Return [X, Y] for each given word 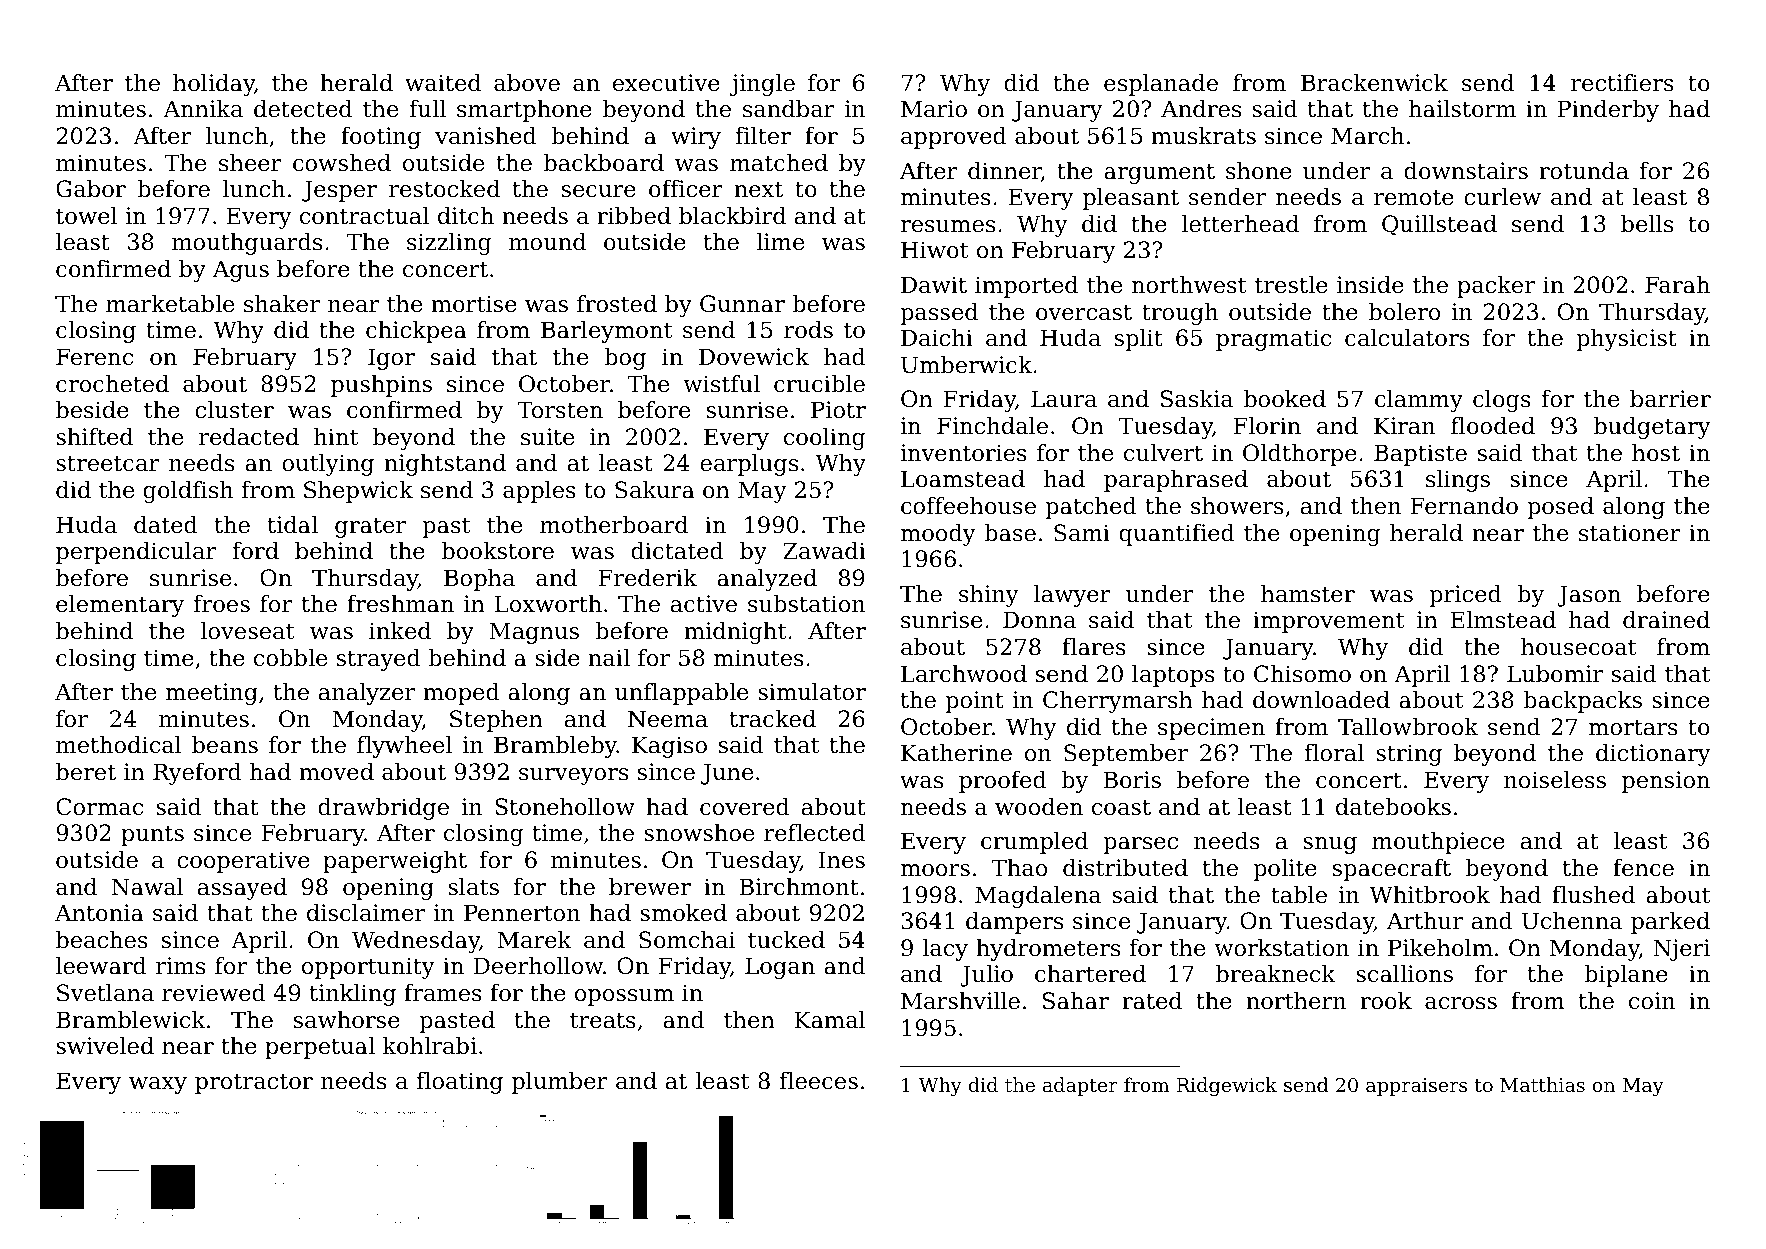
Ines [841, 860]
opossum [624, 997]
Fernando [1464, 506]
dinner [1004, 172]
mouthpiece [1438, 843]
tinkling [352, 995]
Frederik [647, 578]
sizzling [449, 244]
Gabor [91, 189]
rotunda [1584, 171]
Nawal [147, 887]
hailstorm [1462, 109]
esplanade [1161, 85]
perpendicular [136, 553]
